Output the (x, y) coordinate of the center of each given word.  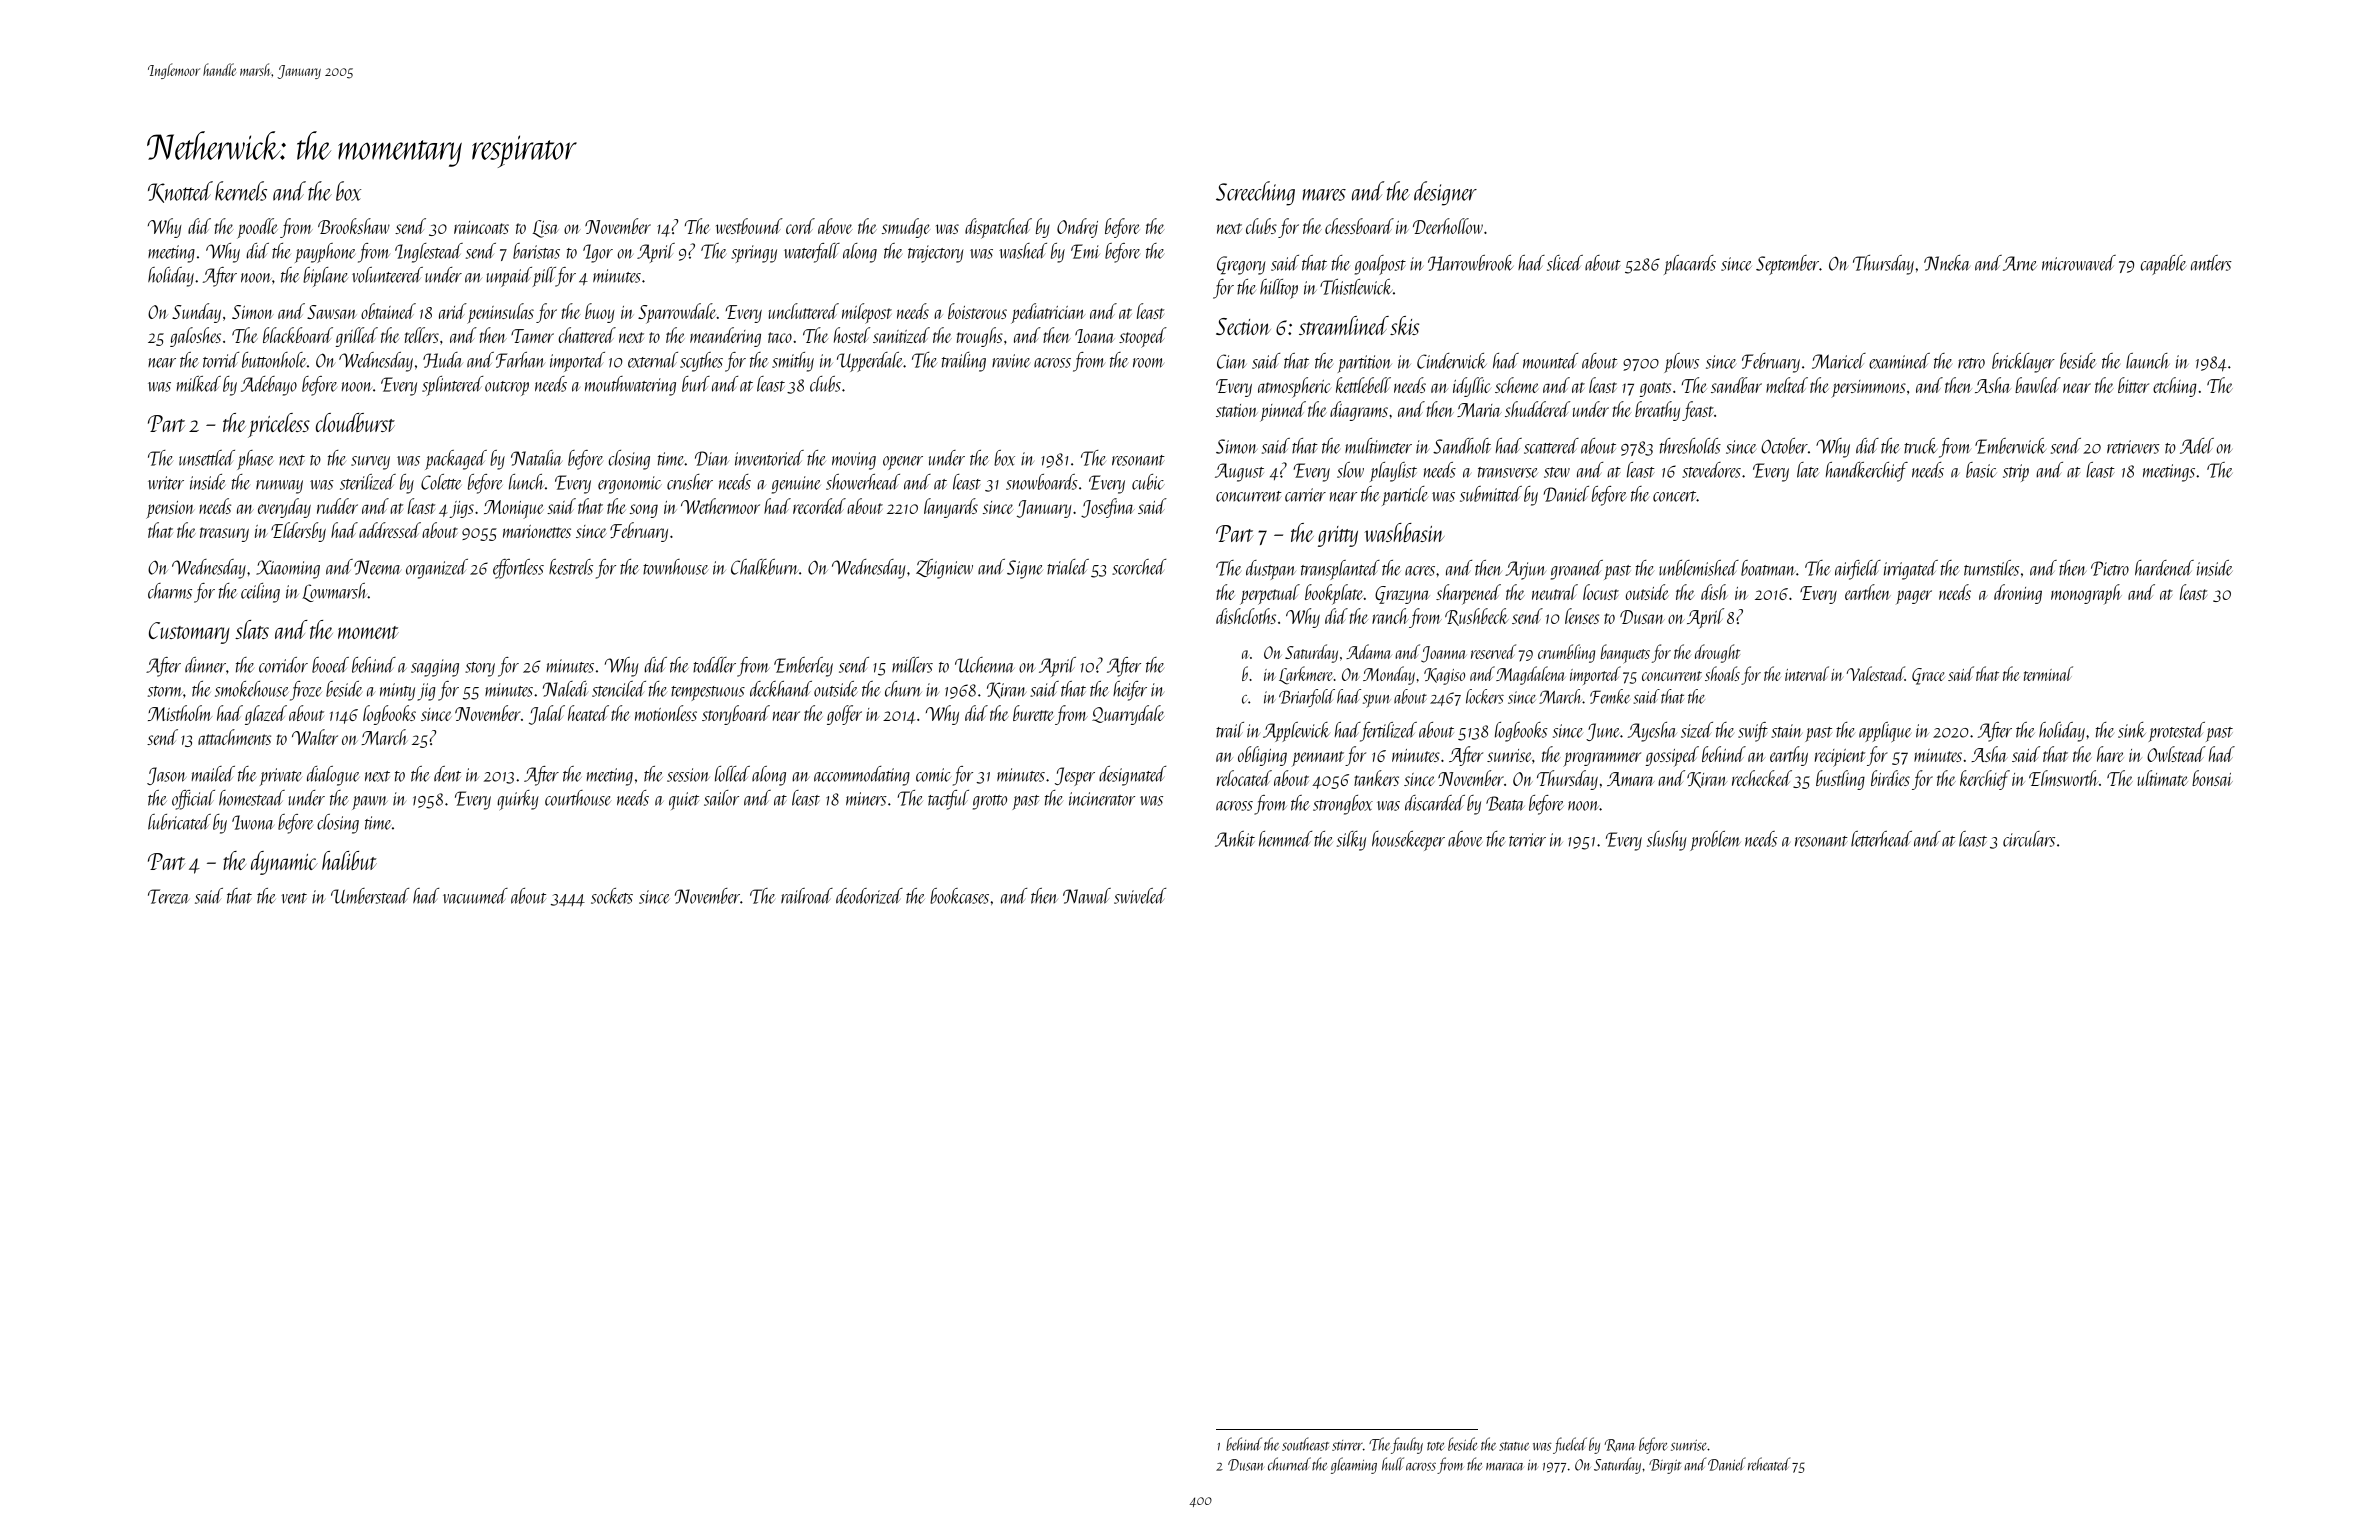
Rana (1620, 1445)
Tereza (169, 896)
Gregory (1241, 265)
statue (1514, 1446)
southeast (1305, 1444)
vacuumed (475, 896)
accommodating (862, 776)
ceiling (260, 593)
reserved (1493, 651)
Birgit (1665, 1466)
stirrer (1347, 1445)
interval (1807, 673)
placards (1690, 265)
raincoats (481, 227)
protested (2177, 732)
